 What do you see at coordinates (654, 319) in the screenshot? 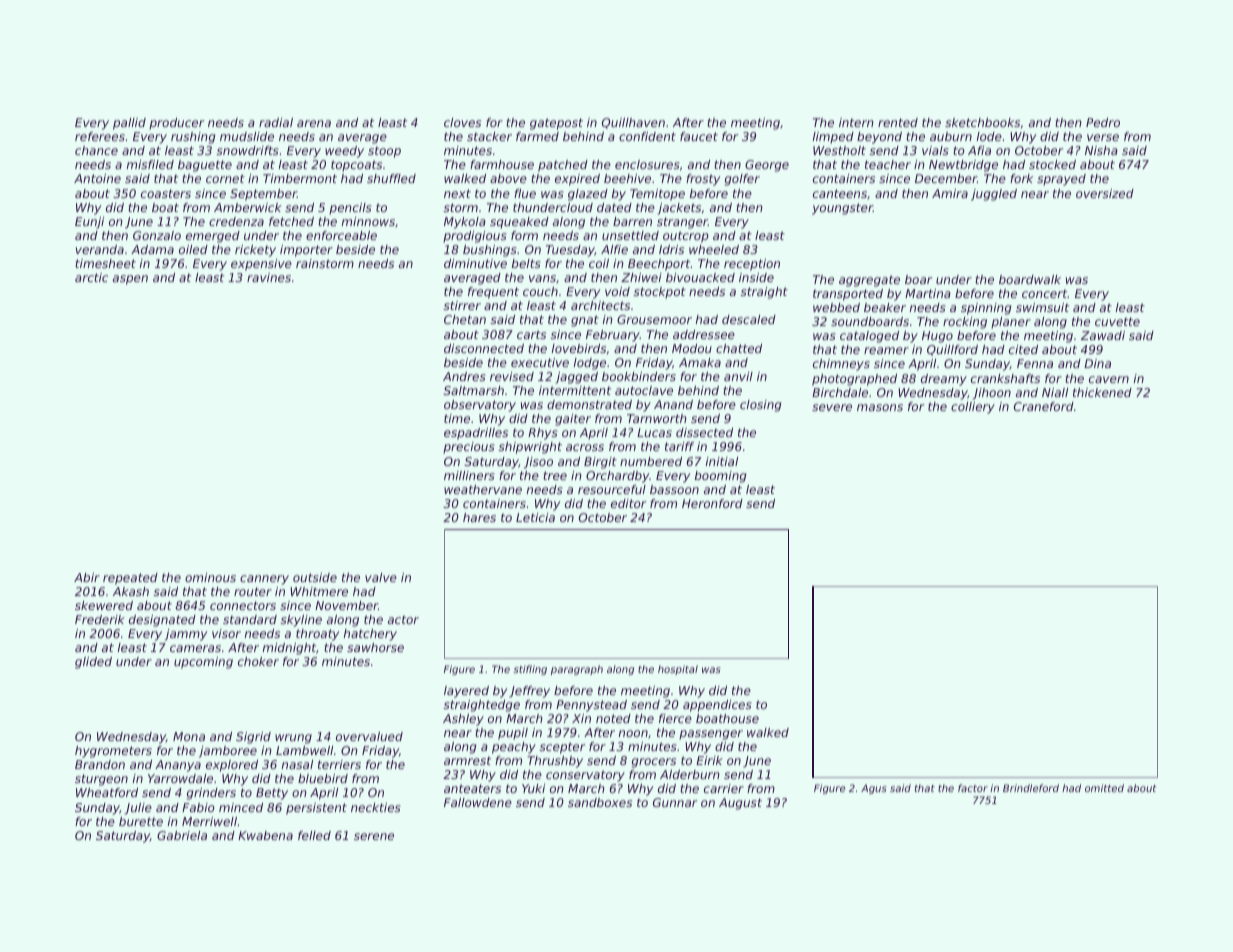
I see `Grousemoor` at bounding box center [654, 319].
